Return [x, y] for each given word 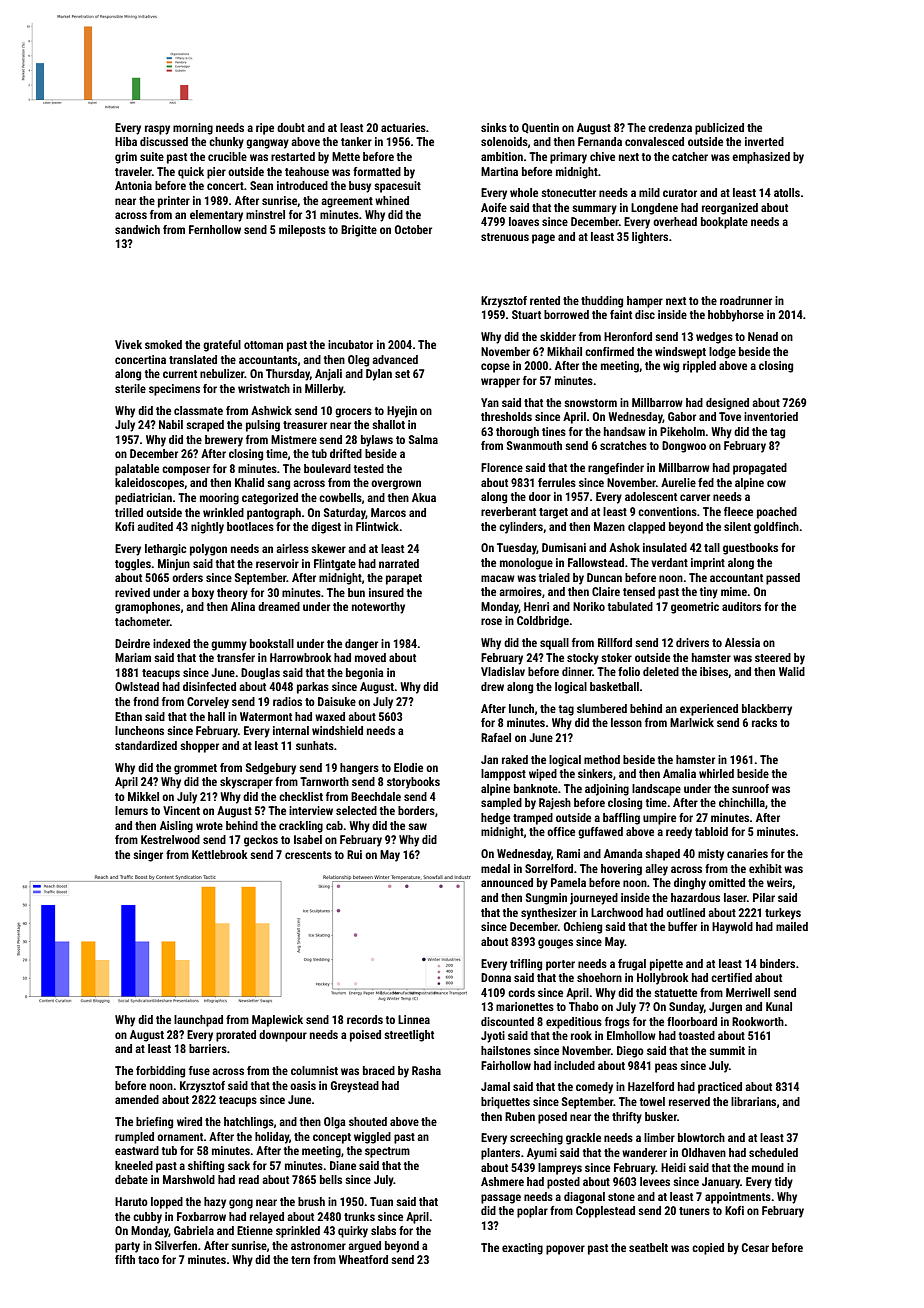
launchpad [198, 1021]
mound [768, 1167]
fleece [738, 511]
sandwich [137, 229]
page [543, 239]
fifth [125, 1259]
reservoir [277, 563]
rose [491, 621]
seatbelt [648, 1247]
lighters [650, 238]
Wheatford [363, 1259]
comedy [594, 1088]
